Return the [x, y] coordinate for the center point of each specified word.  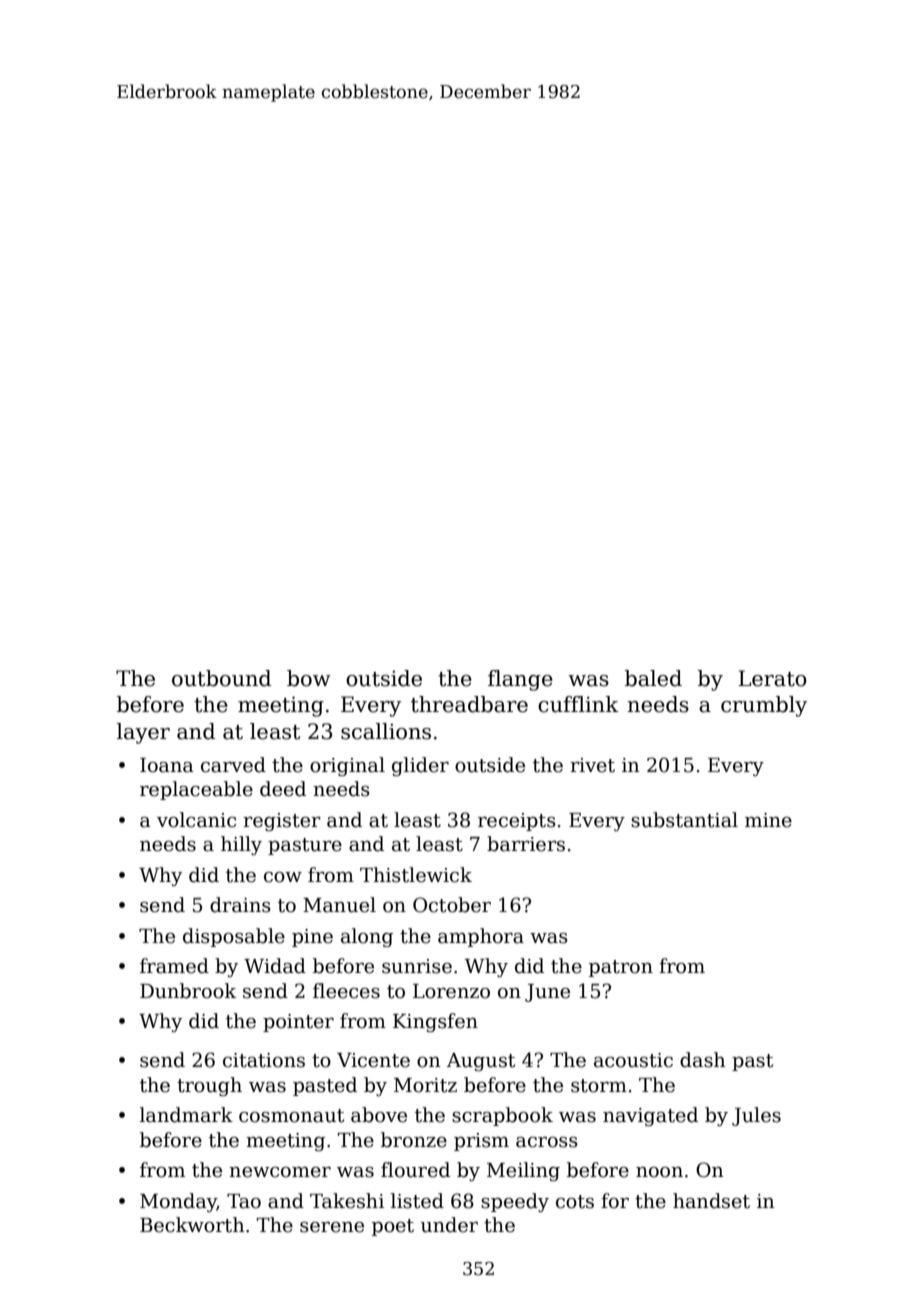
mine [768, 820]
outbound [221, 678]
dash [703, 1060]
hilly [241, 845]
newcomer [280, 1172]
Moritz [425, 1085]
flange [520, 680]
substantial [684, 820]
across [547, 1142]
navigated [650, 1116]
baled [653, 678]
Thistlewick [416, 875]
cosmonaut [291, 1116]
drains [240, 905]
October [452, 905]
